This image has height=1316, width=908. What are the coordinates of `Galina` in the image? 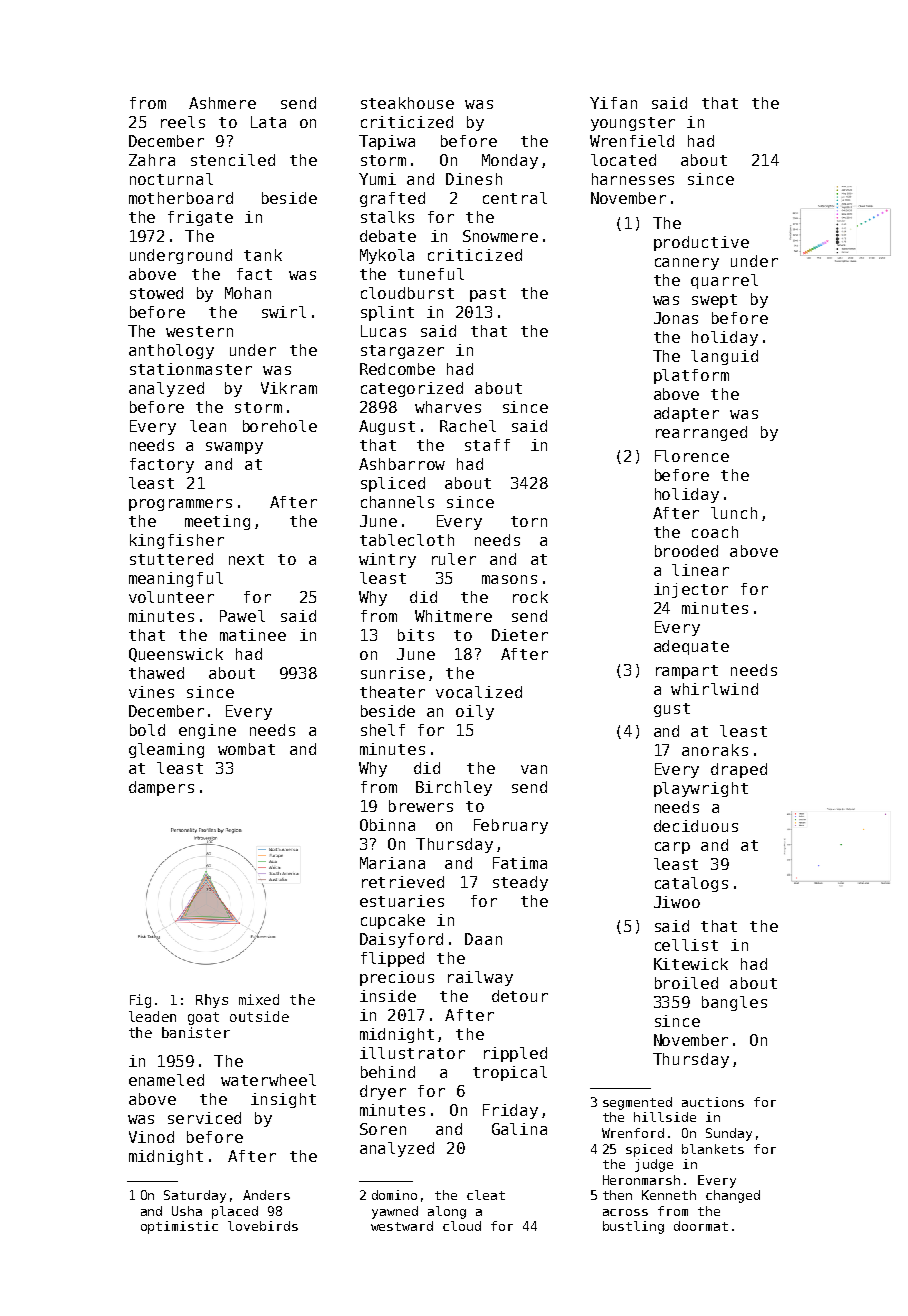 It's located at (519, 1129).
